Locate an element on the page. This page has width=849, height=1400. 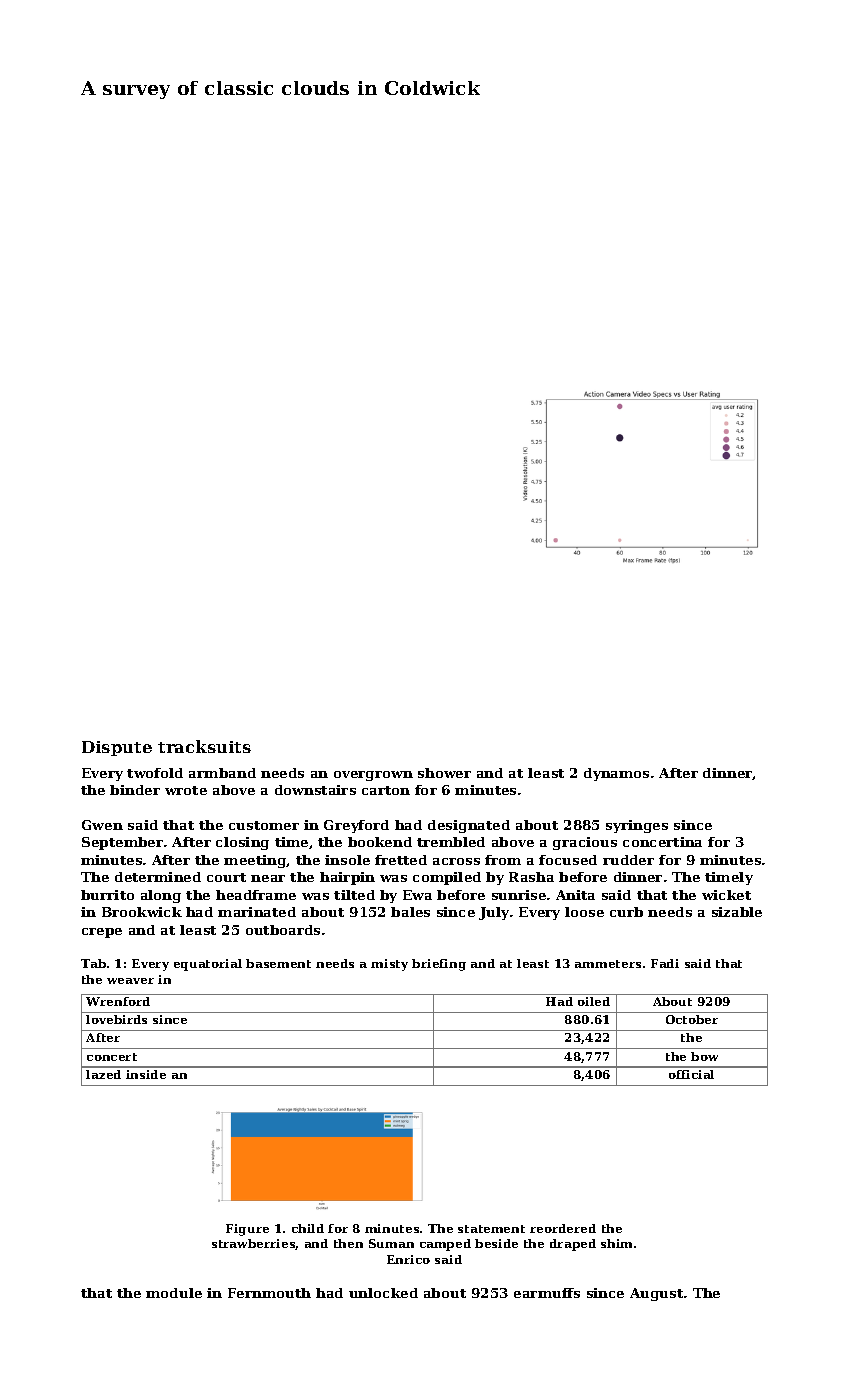
wicket is located at coordinates (726, 895).
